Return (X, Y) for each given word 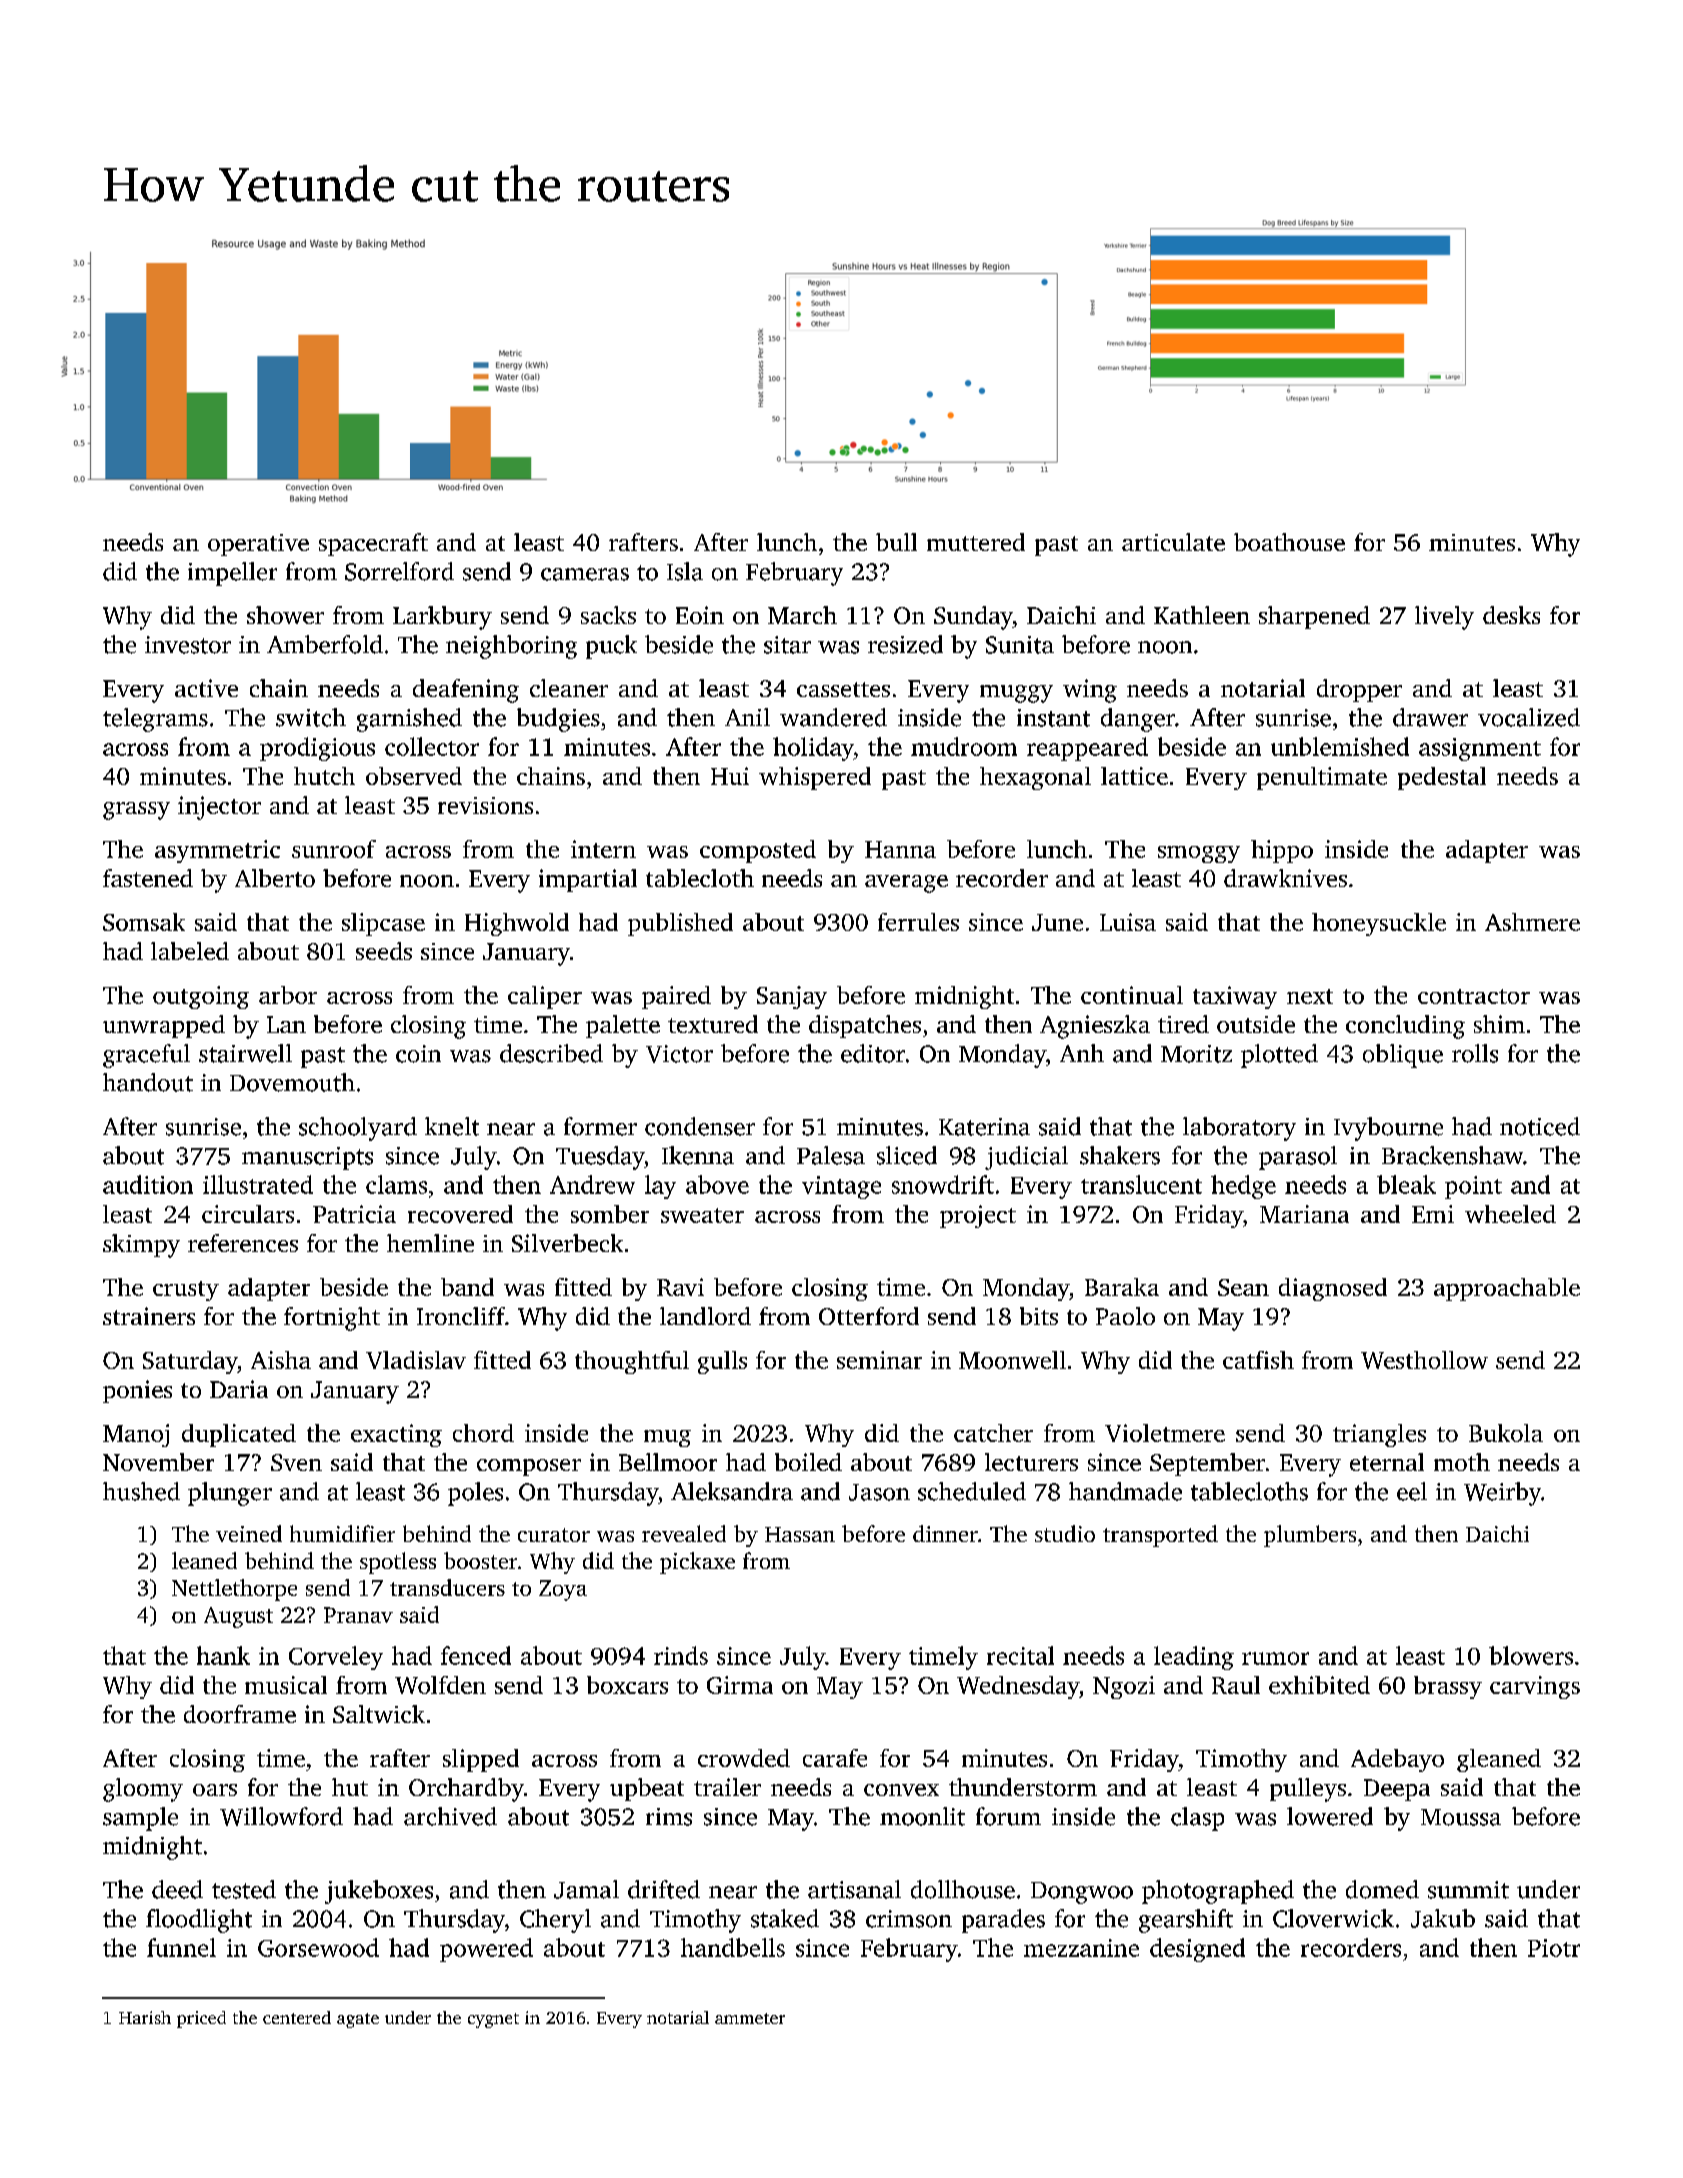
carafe (835, 1758)
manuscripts (307, 1158)
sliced (907, 1155)
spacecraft (373, 544)
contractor (1474, 996)
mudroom (964, 746)
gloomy (143, 1790)
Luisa (1128, 922)
